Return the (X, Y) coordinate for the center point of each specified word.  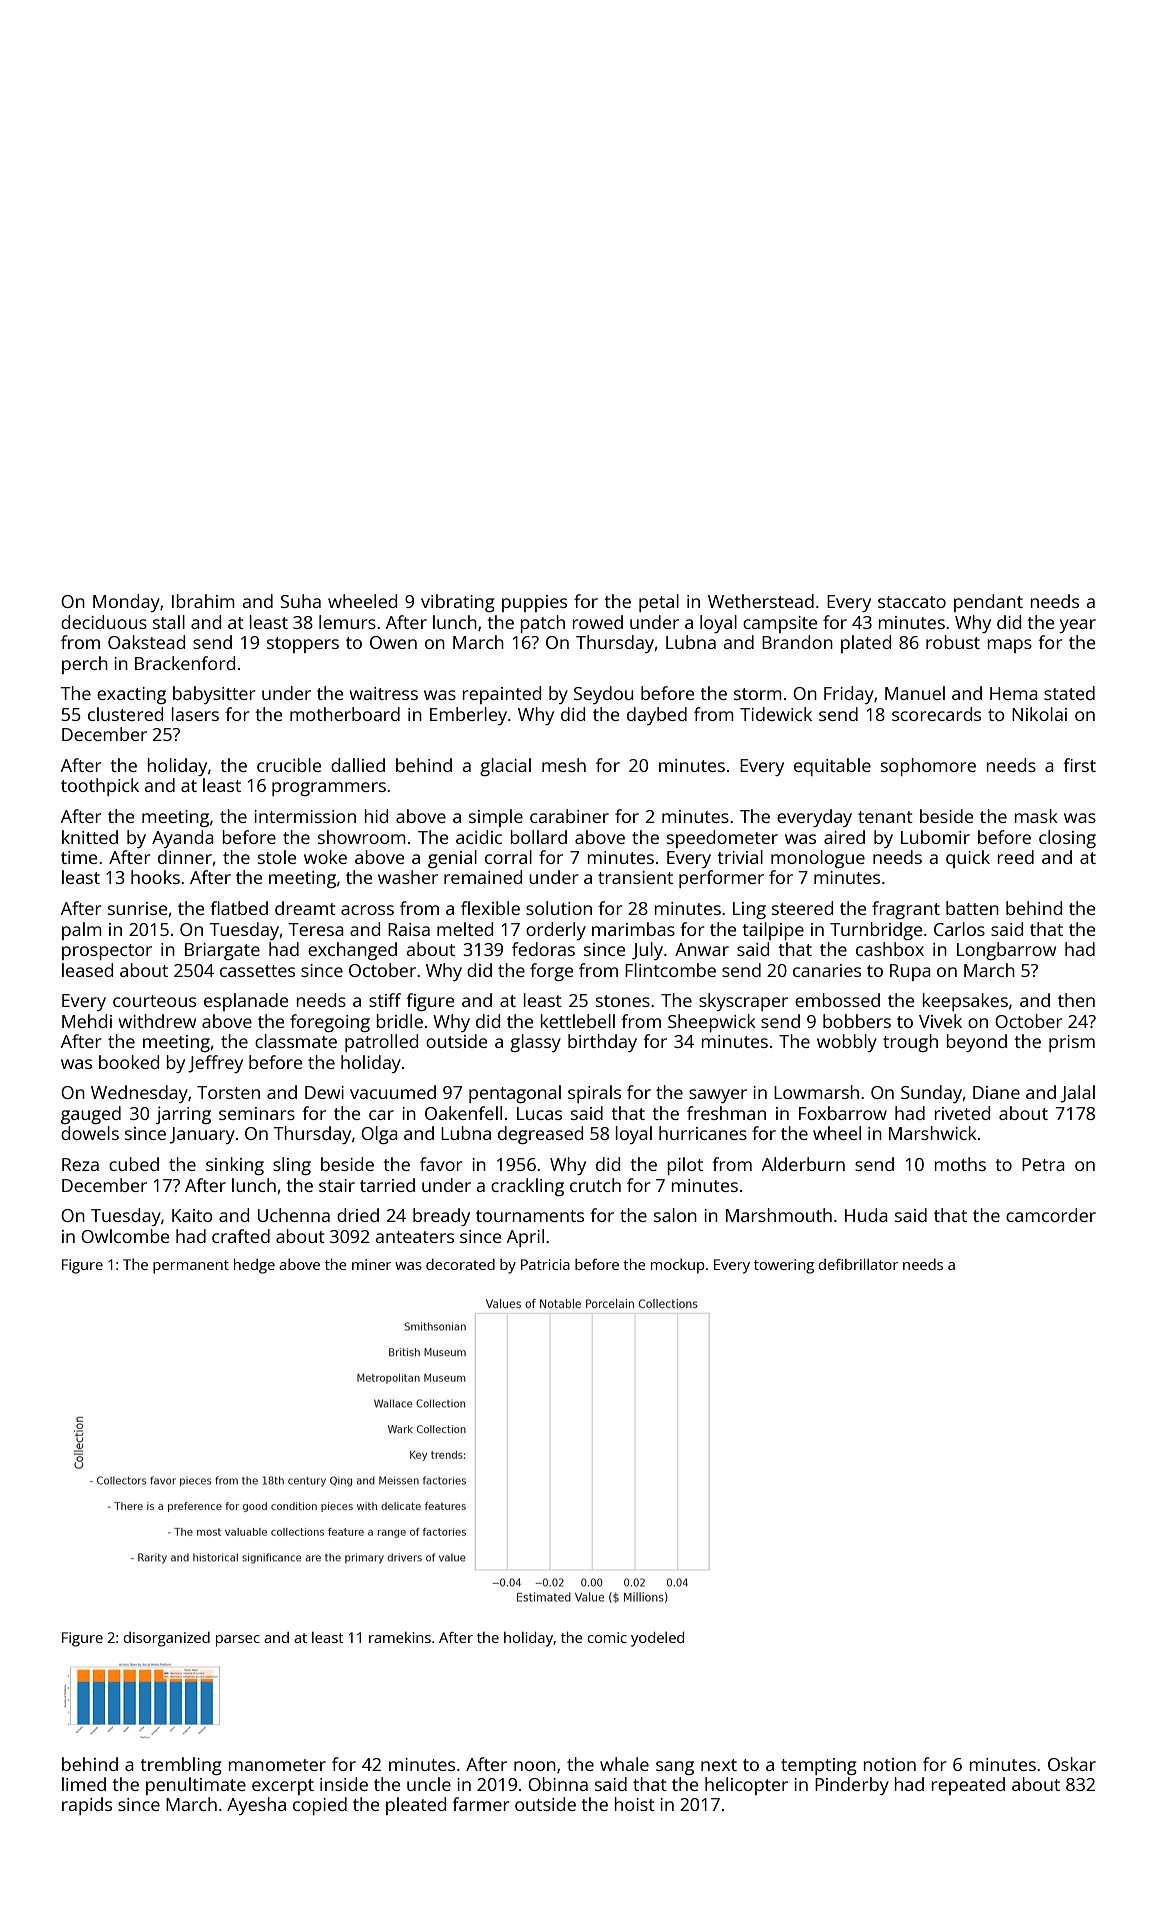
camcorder (1051, 1215)
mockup (678, 1266)
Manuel (915, 693)
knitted (90, 837)
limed (84, 1784)
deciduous (104, 622)
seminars (257, 1113)
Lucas (539, 1113)
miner (371, 1264)
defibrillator (858, 1264)
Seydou (603, 695)
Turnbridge (876, 931)
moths (960, 1164)
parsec (238, 1641)
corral (508, 857)
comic (607, 1637)
